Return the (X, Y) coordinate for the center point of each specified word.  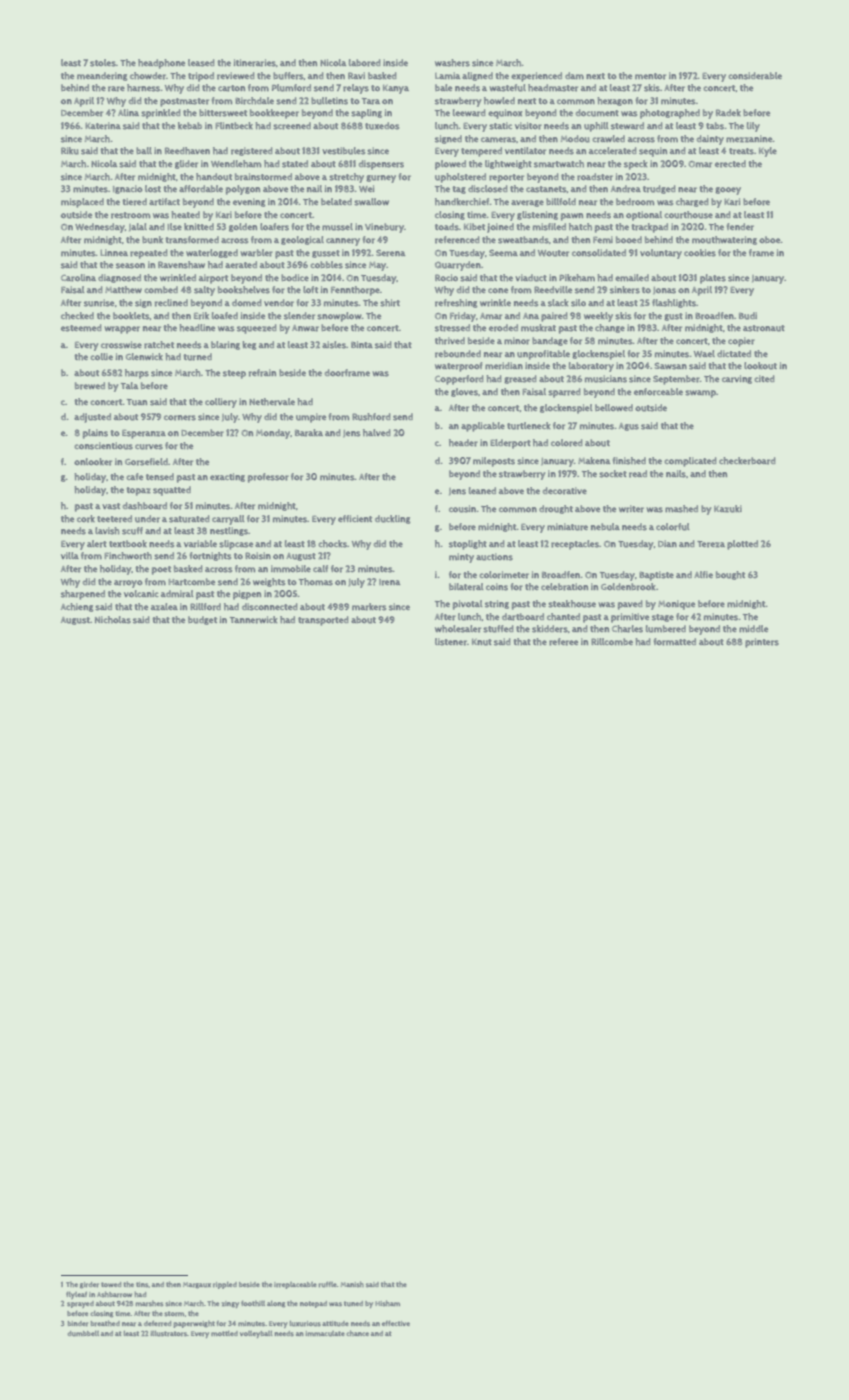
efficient (355, 518)
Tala (129, 385)
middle (753, 628)
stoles (103, 63)
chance (357, 1333)
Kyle (768, 152)
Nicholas (113, 620)
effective (396, 1323)
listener (451, 642)
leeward (469, 113)
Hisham (387, 1303)
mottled (224, 1333)
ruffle (328, 1284)
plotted (742, 545)
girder (89, 1285)
